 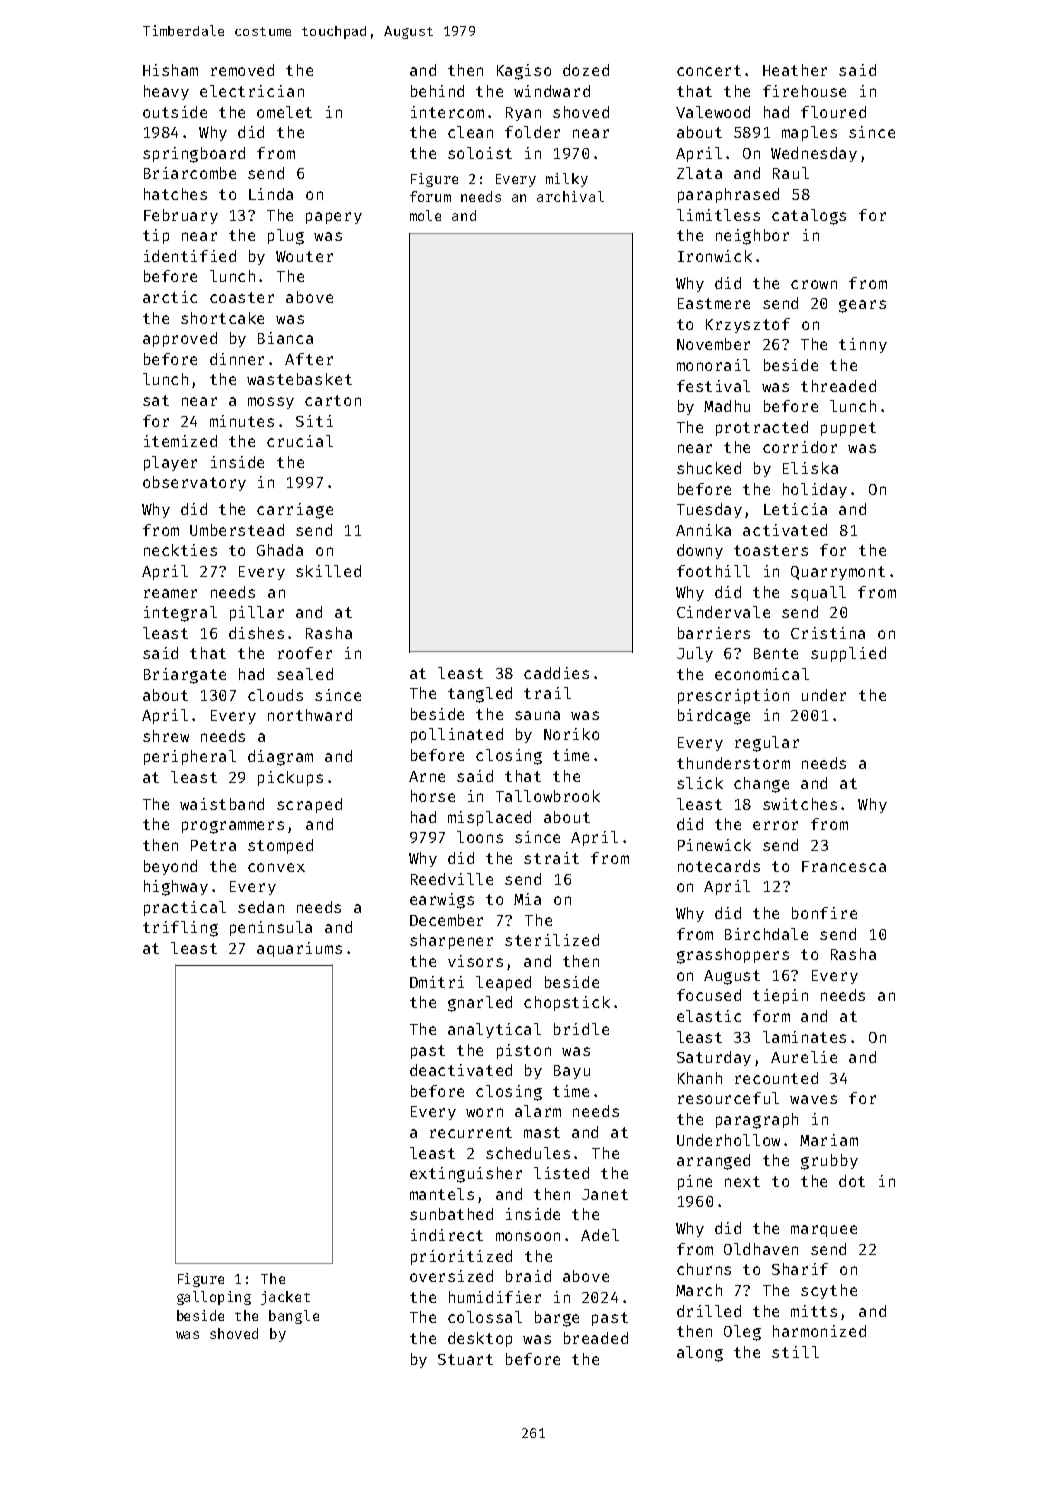 I want to click on mole, so click(x=425, y=215).
